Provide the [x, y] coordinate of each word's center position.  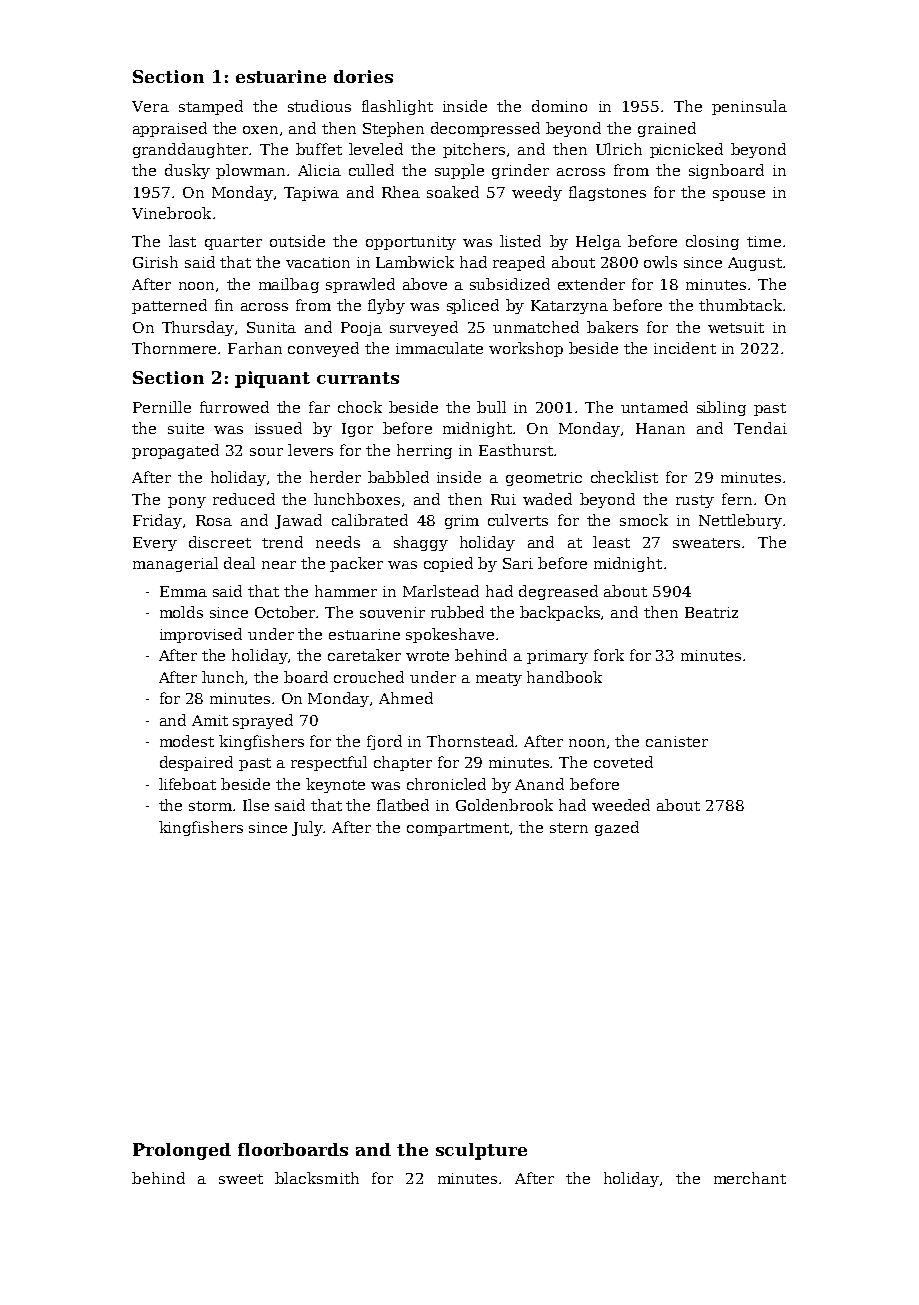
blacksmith [317, 1178]
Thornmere [175, 348]
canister [677, 741]
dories [363, 76]
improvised [201, 635]
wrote [427, 656]
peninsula [749, 107]
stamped [211, 107]
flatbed [403, 805]
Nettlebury [740, 521]
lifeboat [187, 784]
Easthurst [516, 450]
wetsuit [736, 327]
